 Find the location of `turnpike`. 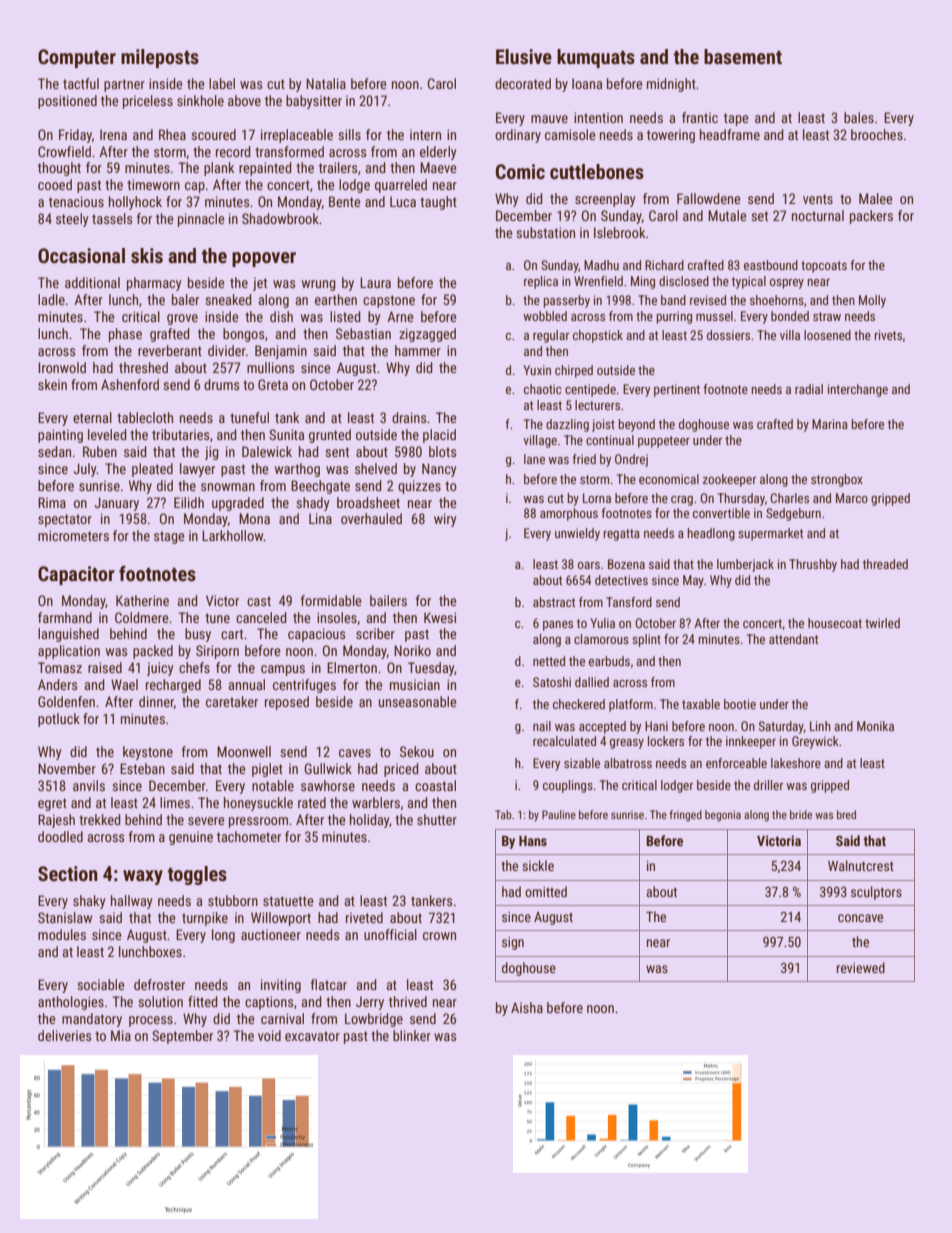

turnpike is located at coordinates (205, 919).
